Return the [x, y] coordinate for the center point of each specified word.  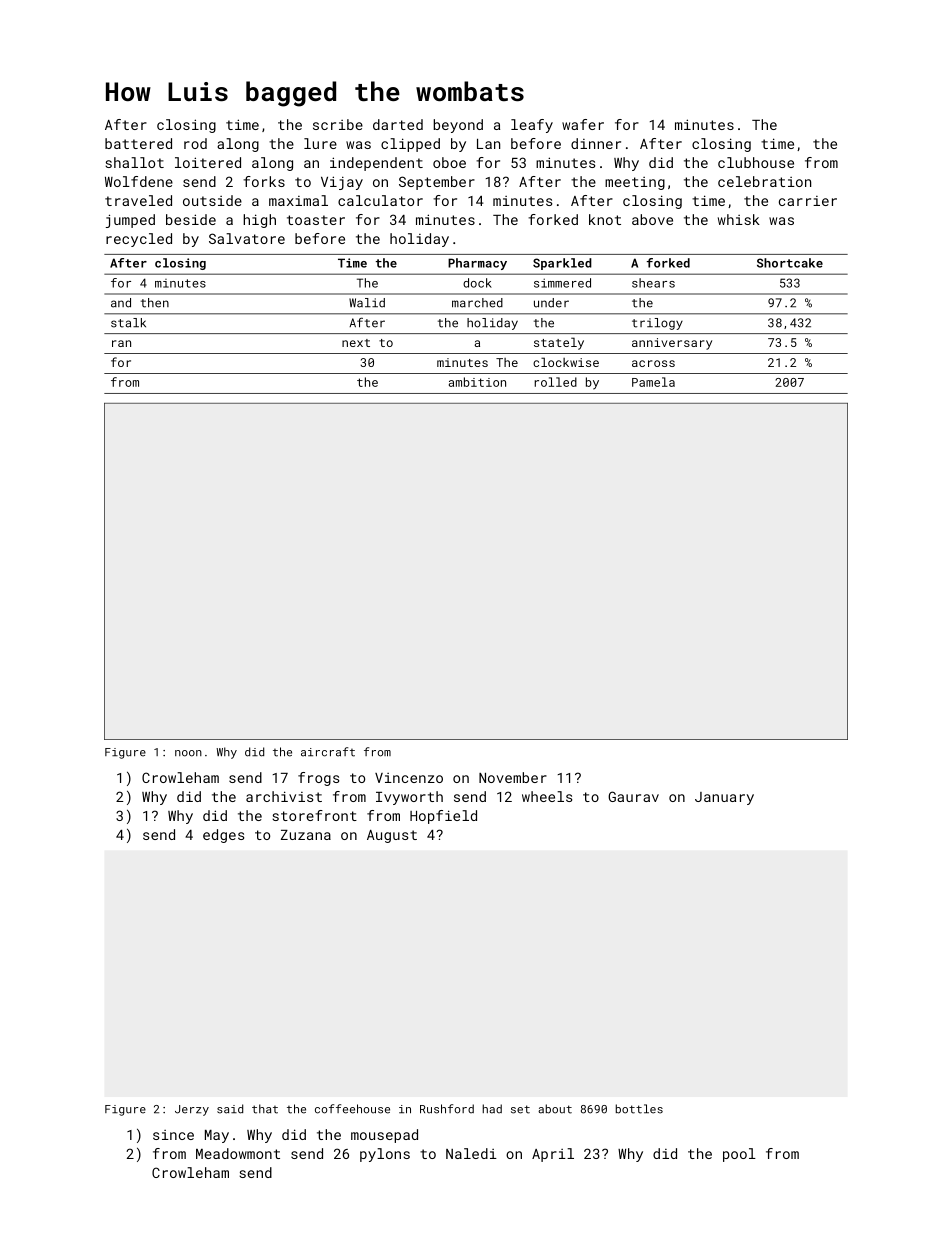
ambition [477, 382]
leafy [532, 126]
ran [121, 343]
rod [195, 143]
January [724, 798]
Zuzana [306, 835]
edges [223, 836]
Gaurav [633, 796]
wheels [547, 796]
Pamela [653, 382]
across [653, 363]
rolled [555, 382]
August [392, 836]
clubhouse [756, 162]
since [173, 1135]
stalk [128, 323]
